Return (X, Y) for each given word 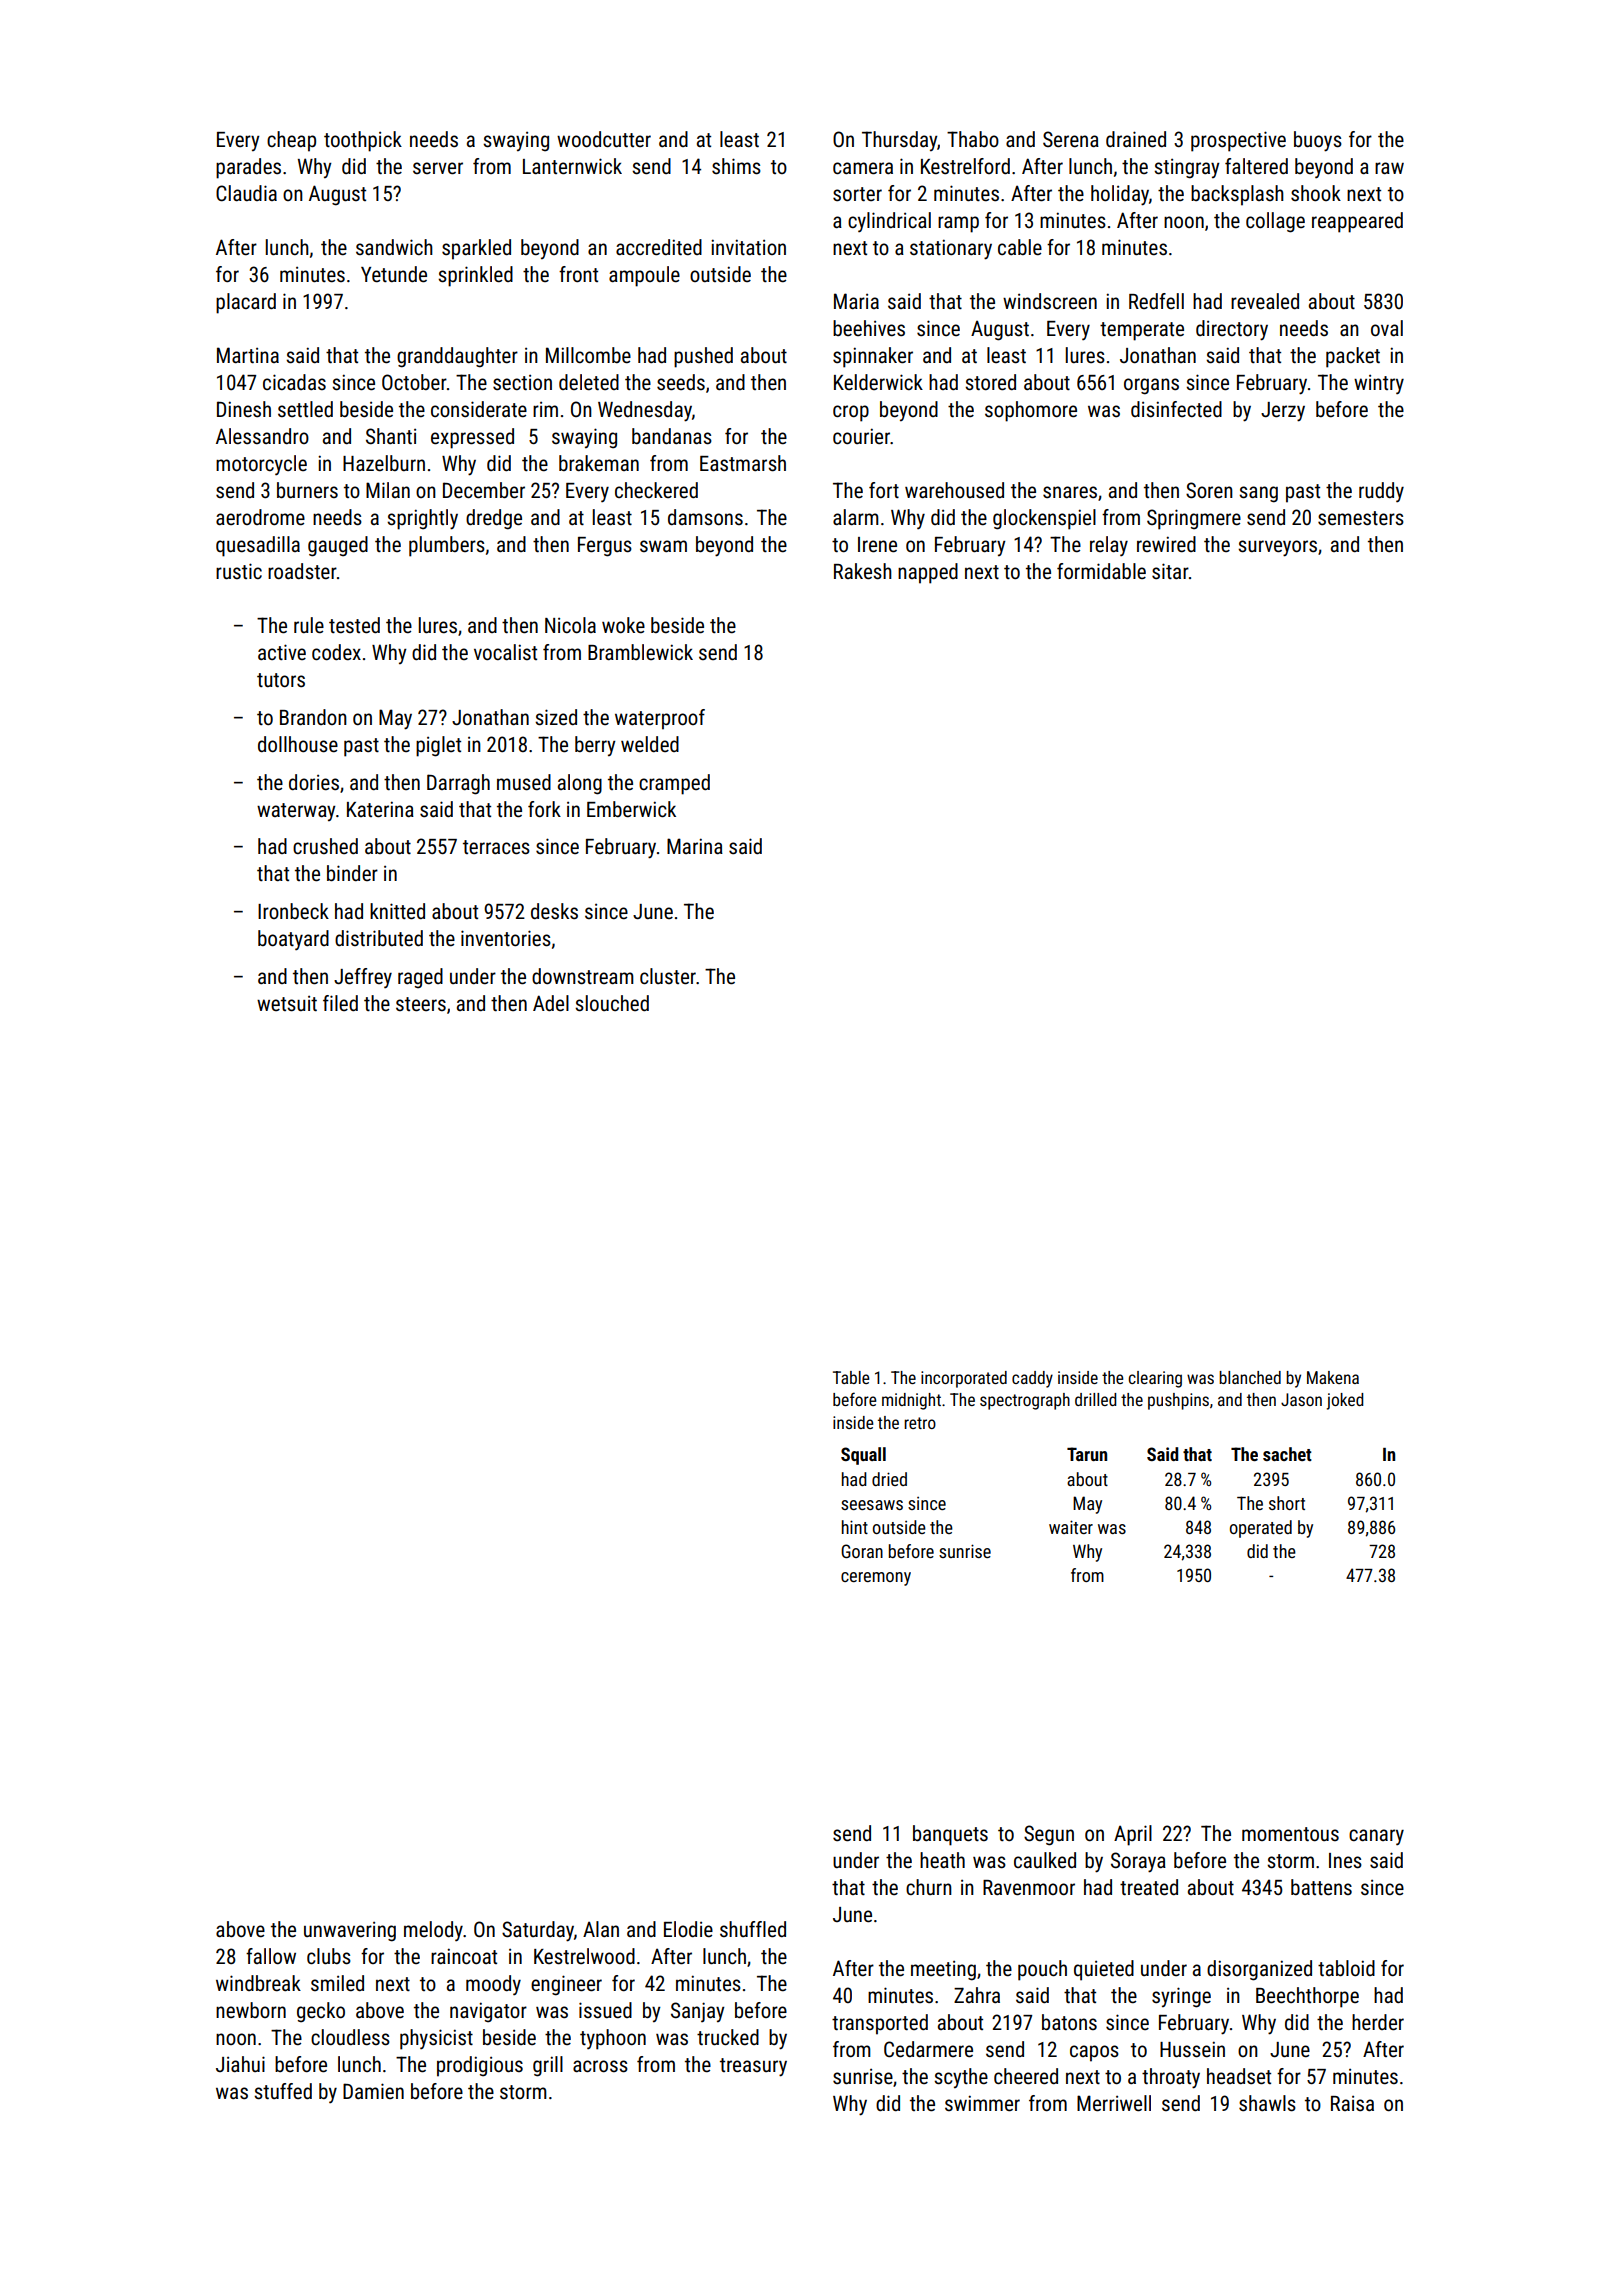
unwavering (350, 1932)
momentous (1290, 1834)
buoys (1318, 141)
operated (1261, 1529)
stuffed (283, 2091)
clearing (1155, 1379)
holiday (1120, 195)
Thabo (973, 139)
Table (851, 1377)
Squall (863, 1456)
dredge (494, 519)
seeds (681, 382)
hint (855, 1527)
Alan (601, 1929)
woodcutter (604, 139)
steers (421, 1004)
